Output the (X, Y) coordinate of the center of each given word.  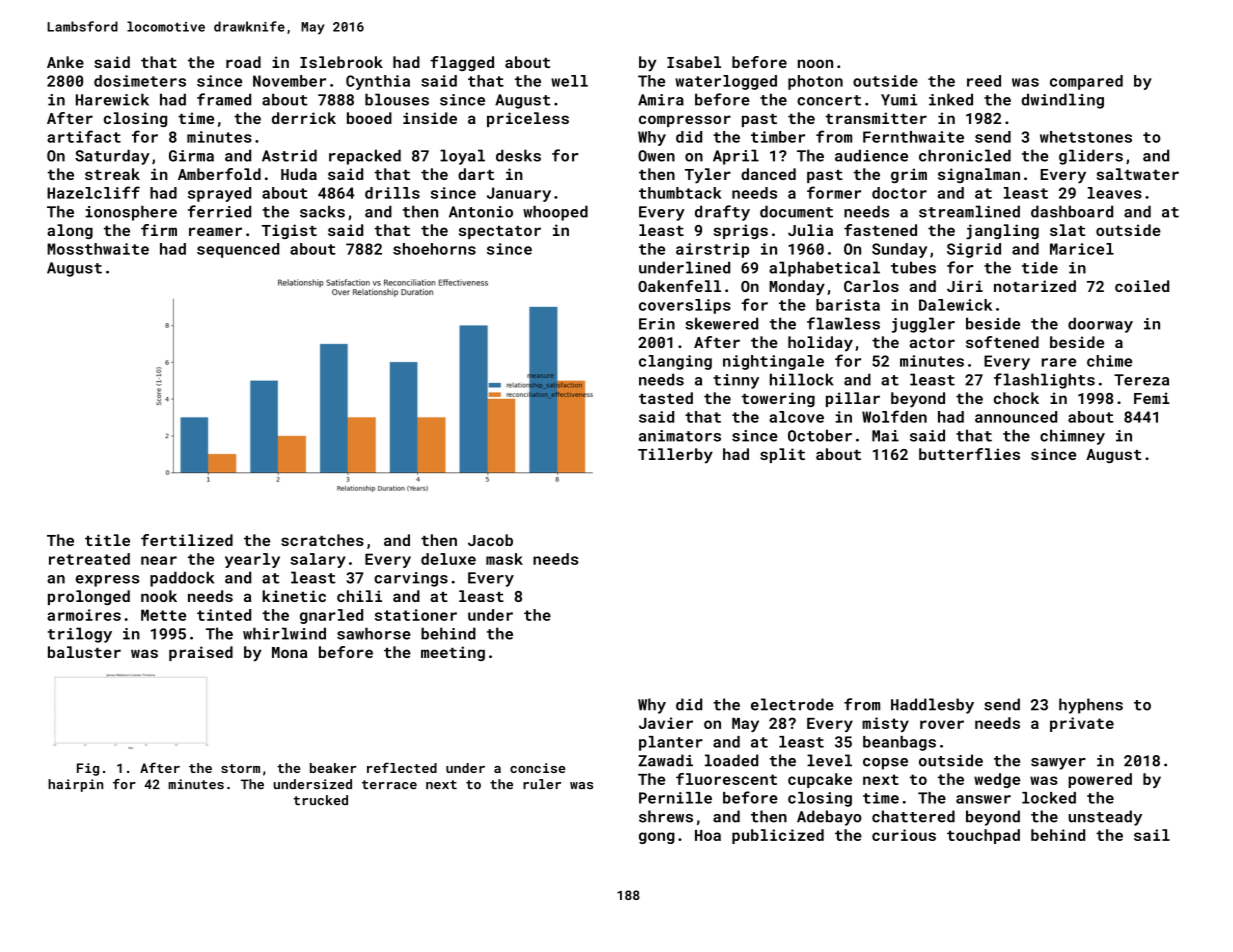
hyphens (1091, 706)
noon (815, 63)
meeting (453, 653)
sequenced (238, 250)
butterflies (969, 454)
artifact (84, 136)
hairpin (75, 785)
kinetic (294, 596)
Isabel (694, 62)
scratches (322, 540)
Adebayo (829, 818)
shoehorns (434, 249)
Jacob (490, 540)
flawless (843, 323)
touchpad (983, 836)
